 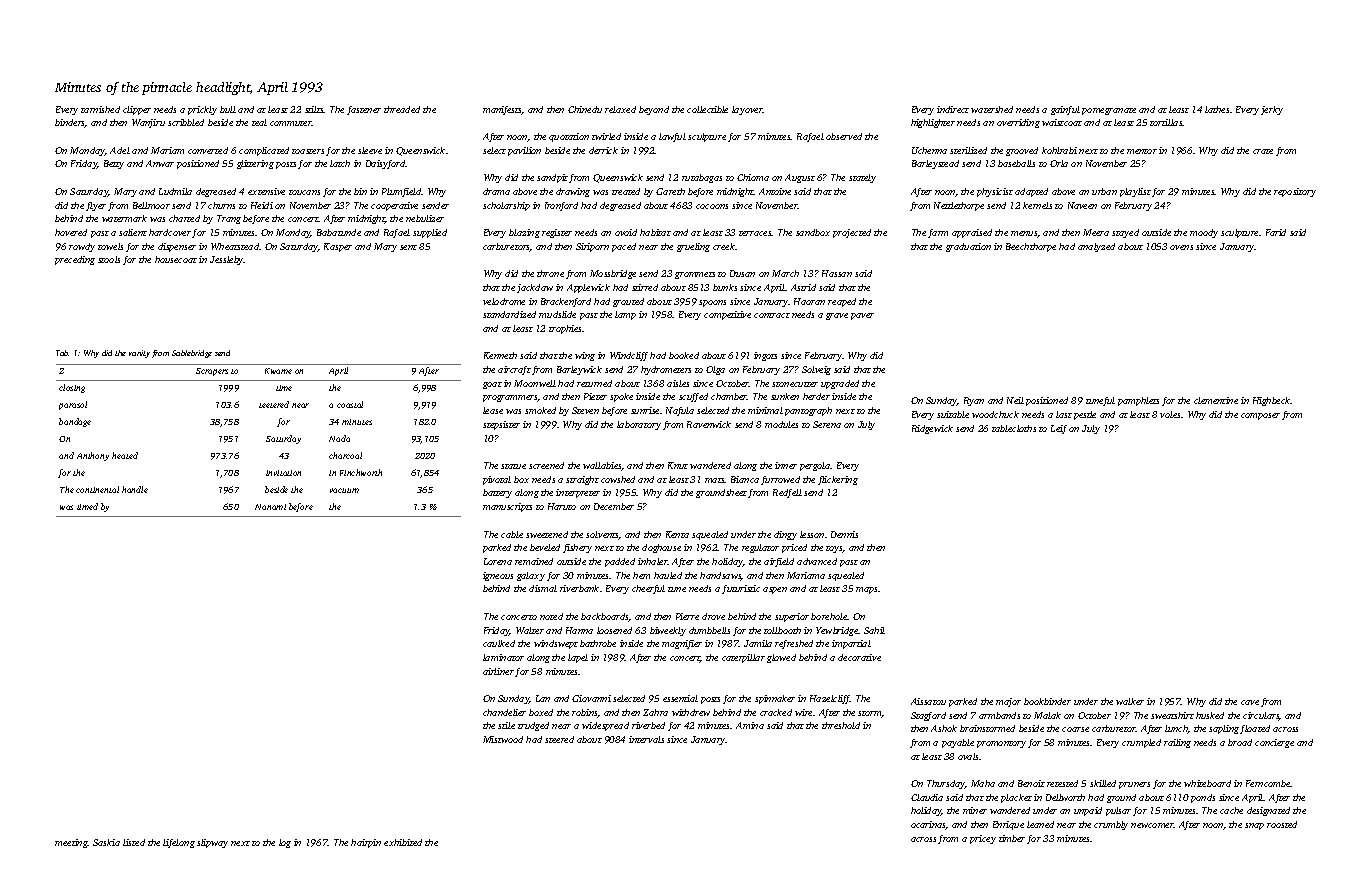 What do you see at coordinates (499, 643) in the image?
I see `caulked` at bounding box center [499, 643].
